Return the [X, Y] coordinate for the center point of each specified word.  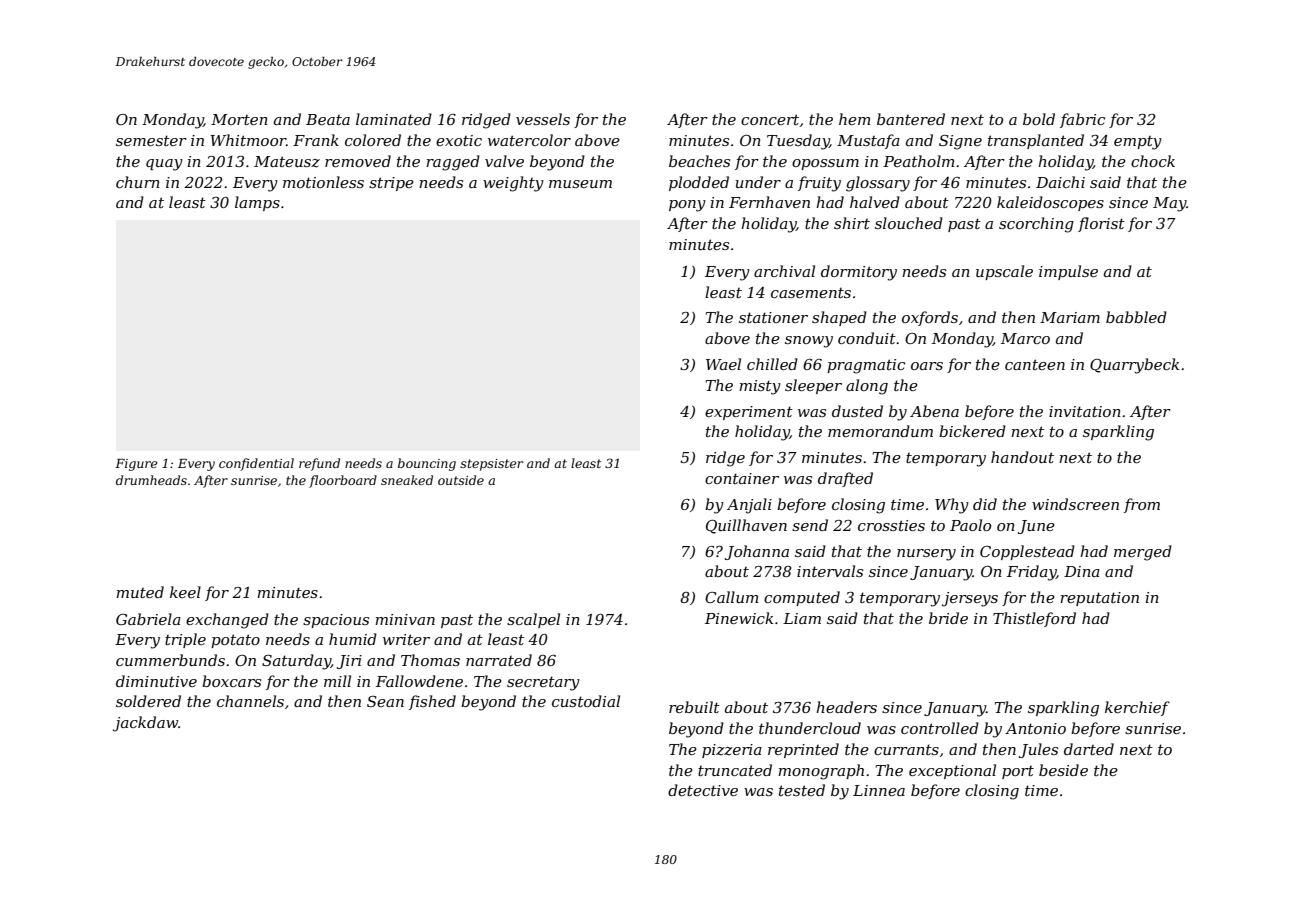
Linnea [879, 790]
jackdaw [145, 724]
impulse [1068, 272]
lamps [257, 203]
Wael [723, 364]
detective [703, 790]
